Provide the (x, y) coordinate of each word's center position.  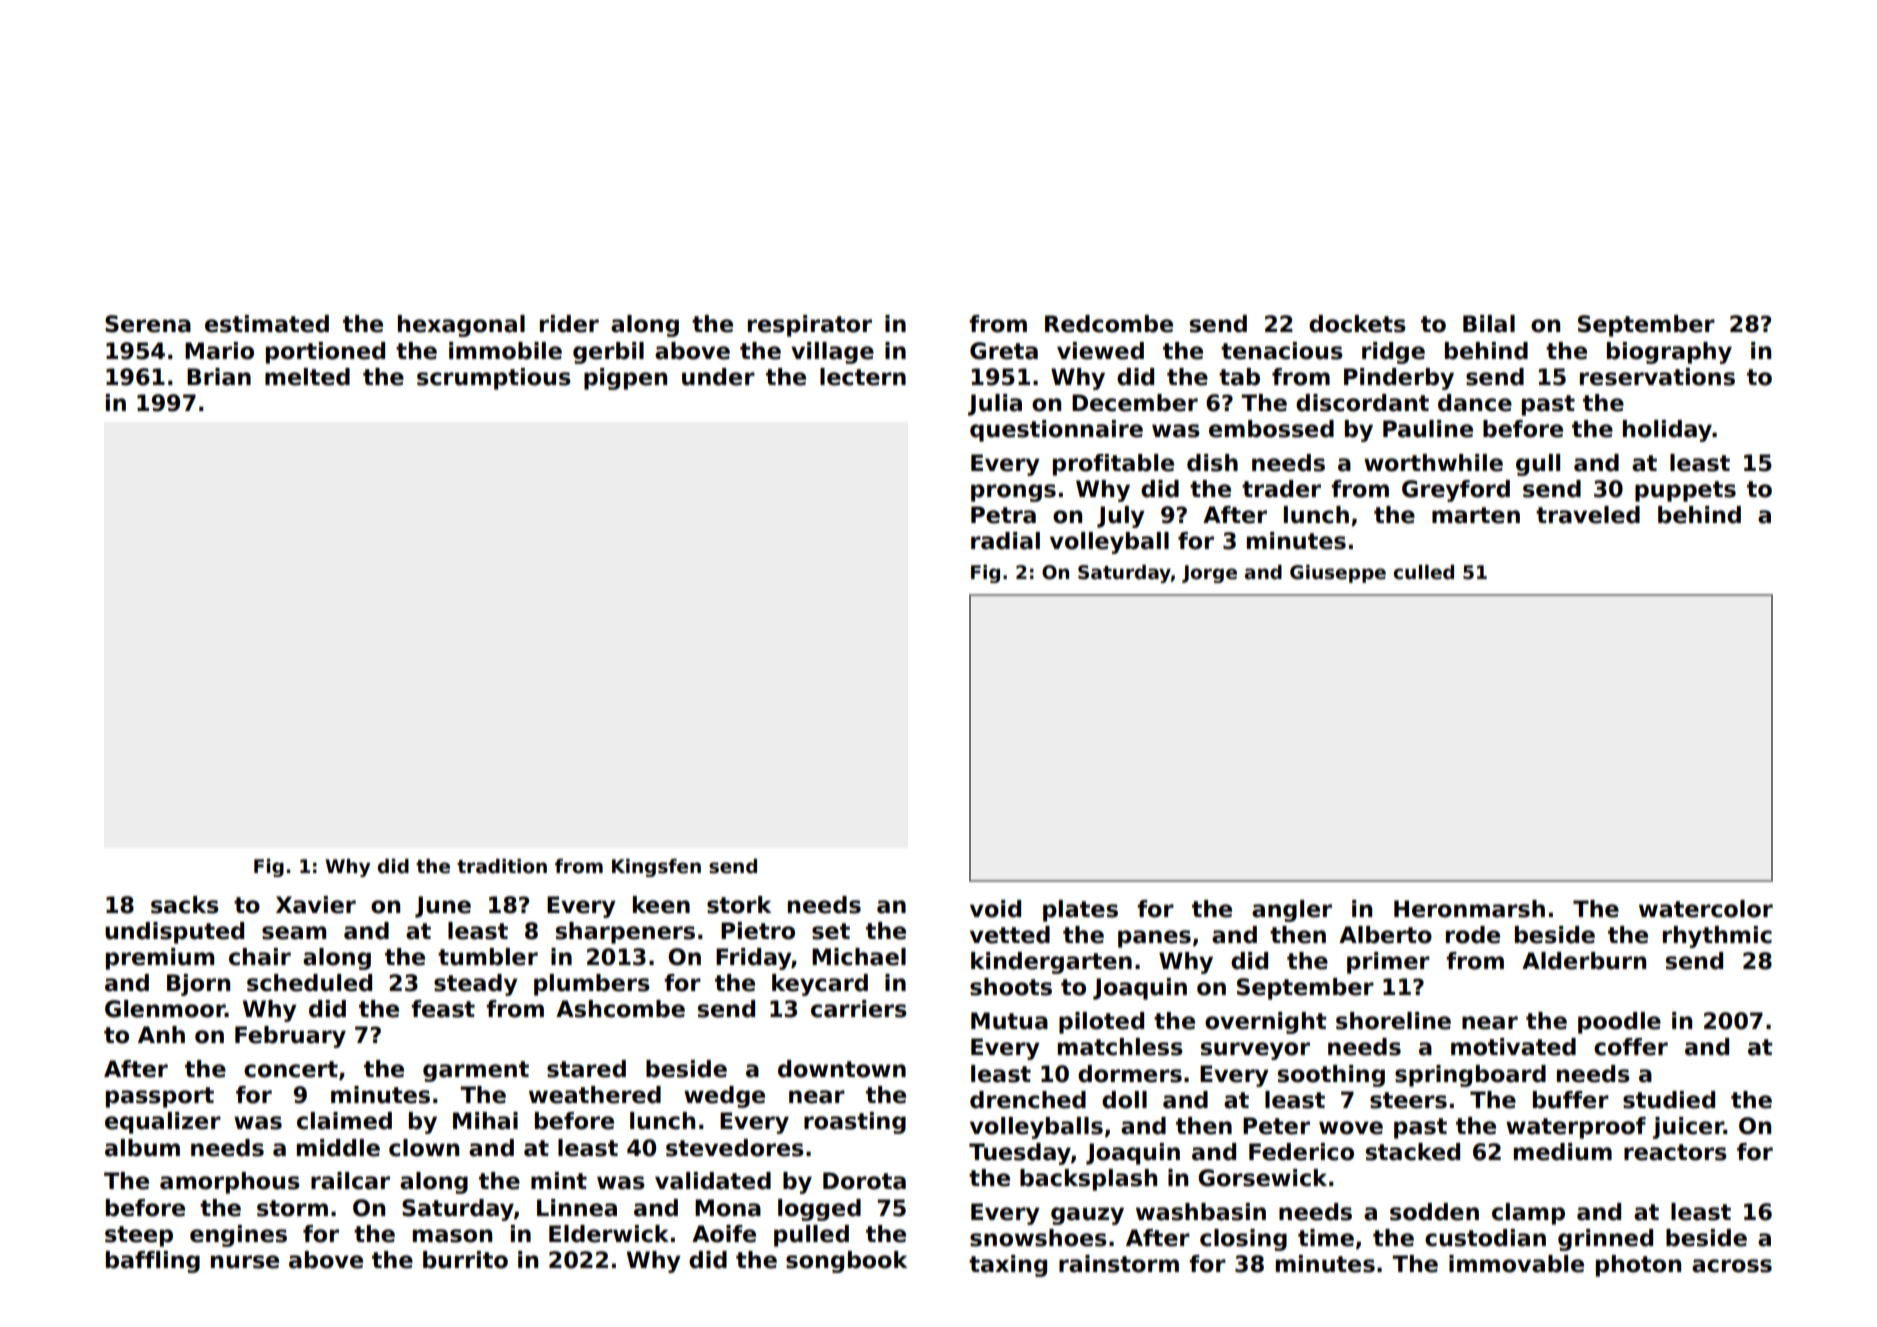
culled (1423, 572)
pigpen (625, 379)
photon (1638, 1266)
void (995, 909)
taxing (1008, 1266)
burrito (465, 1260)
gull (1538, 465)
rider (569, 324)
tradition (502, 866)
